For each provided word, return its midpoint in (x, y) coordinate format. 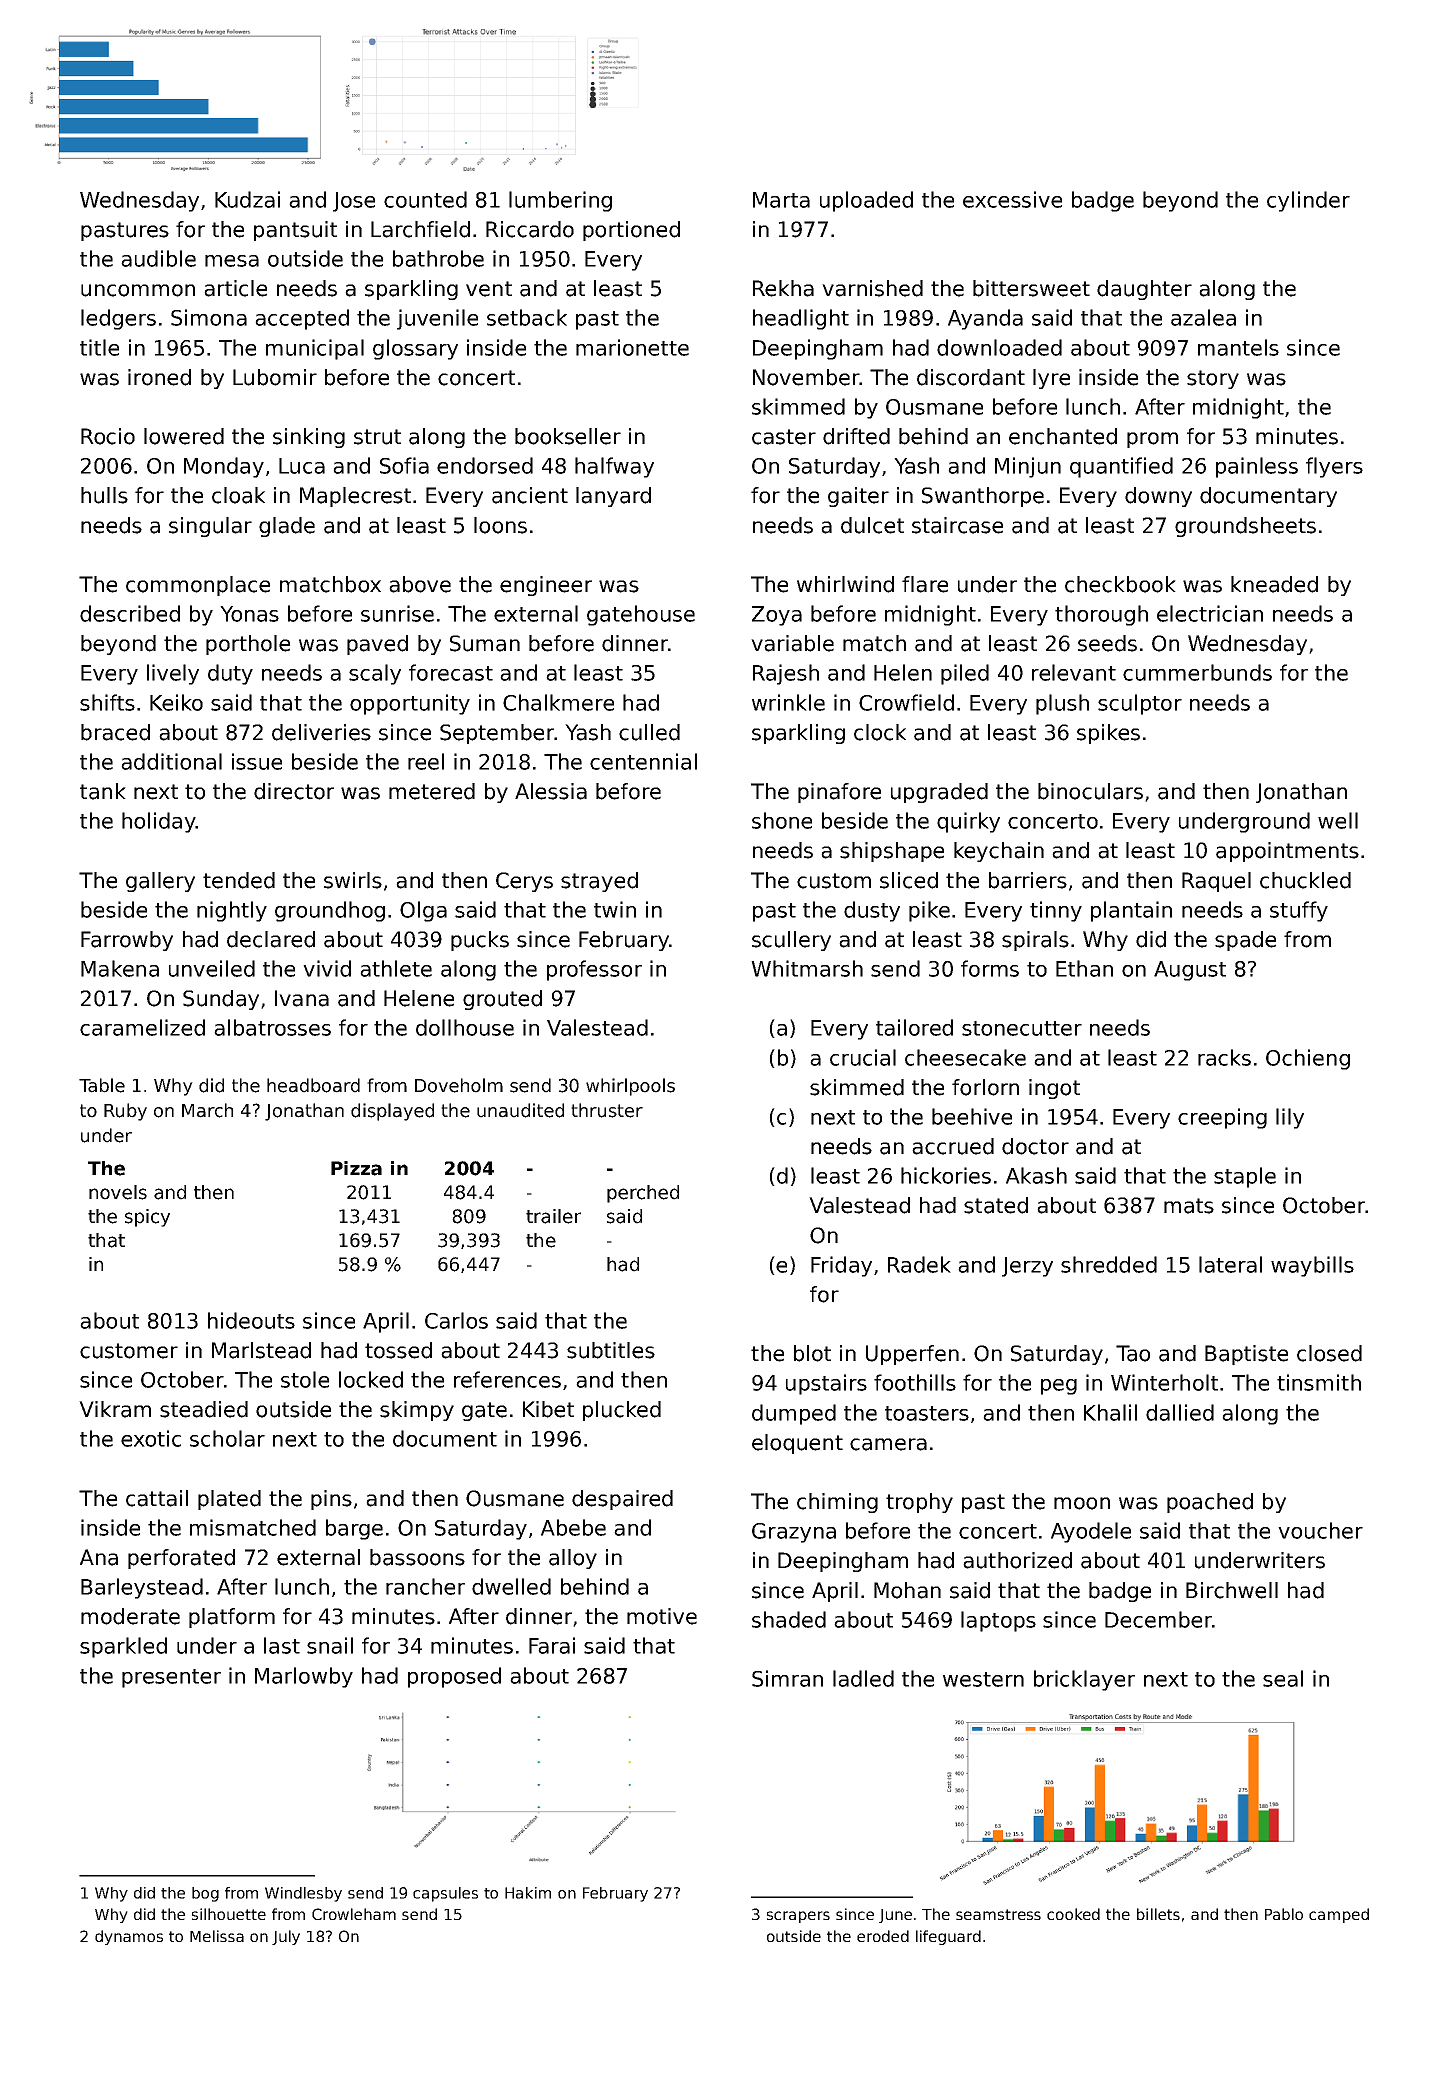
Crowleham (354, 1914)
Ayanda (985, 319)
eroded (883, 1936)
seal (1283, 1678)
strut (377, 437)
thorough (1101, 615)
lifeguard (948, 1937)
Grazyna (794, 1533)
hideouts (251, 1320)
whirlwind (845, 584)
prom (1152, 440)
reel (426, 761)
